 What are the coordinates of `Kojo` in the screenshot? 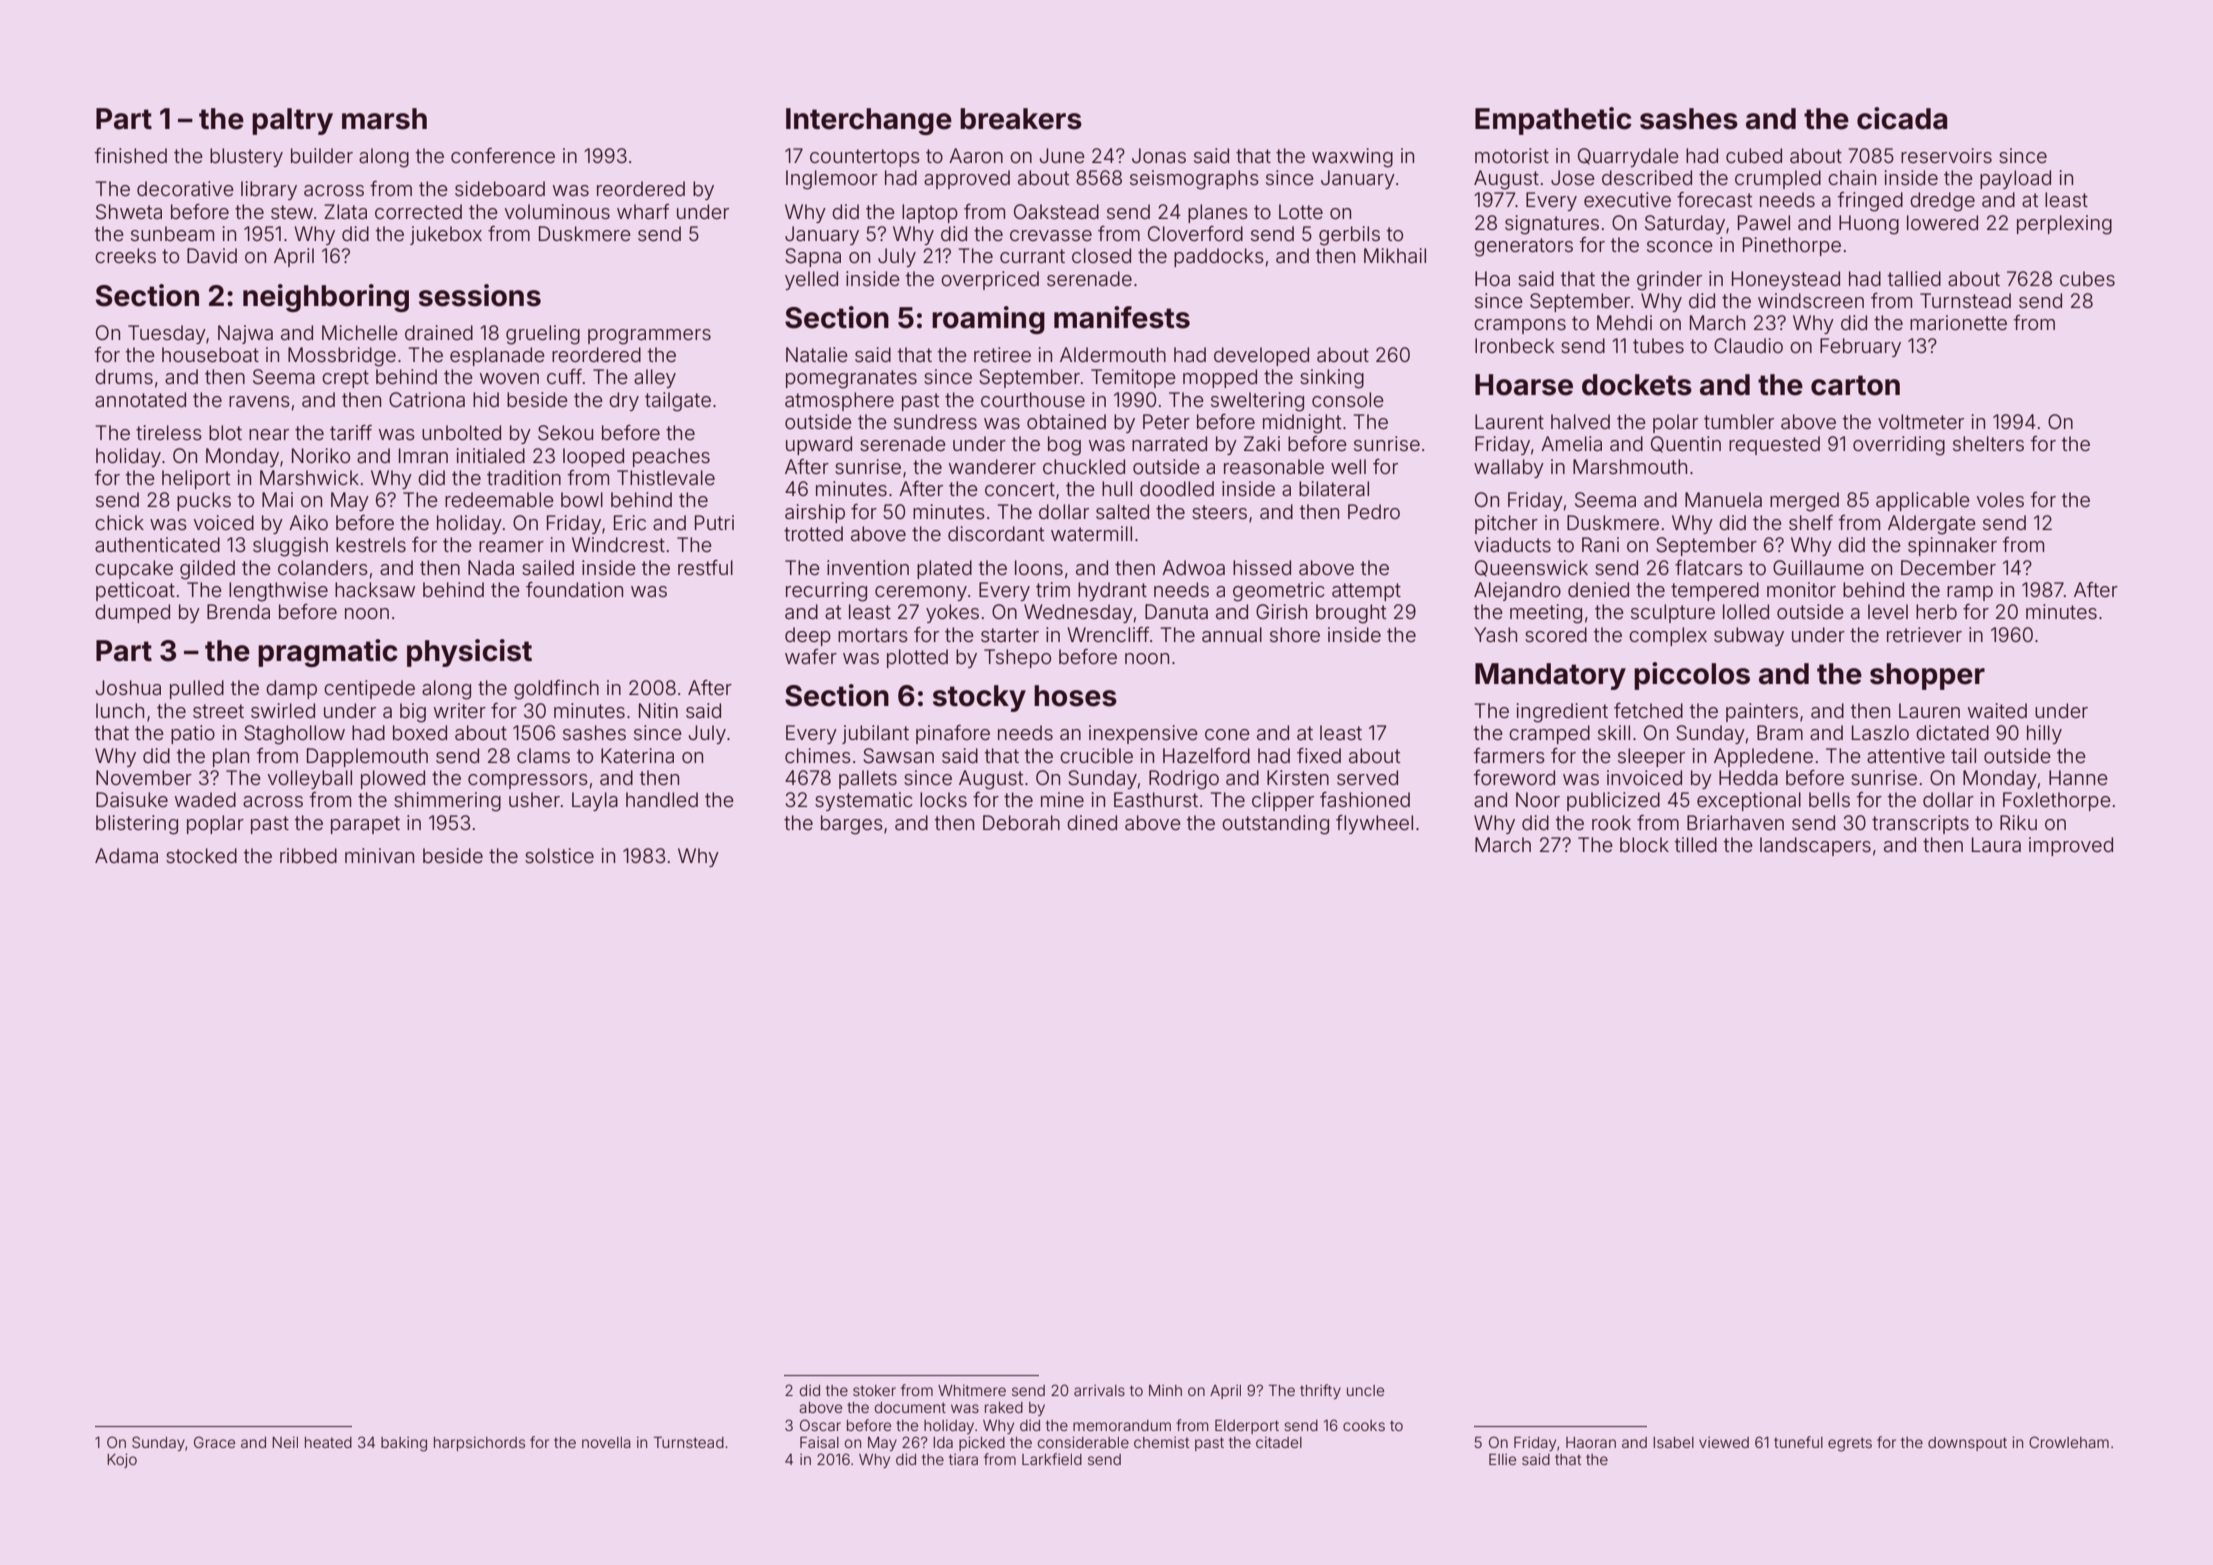 It's located at (122, 1460).
